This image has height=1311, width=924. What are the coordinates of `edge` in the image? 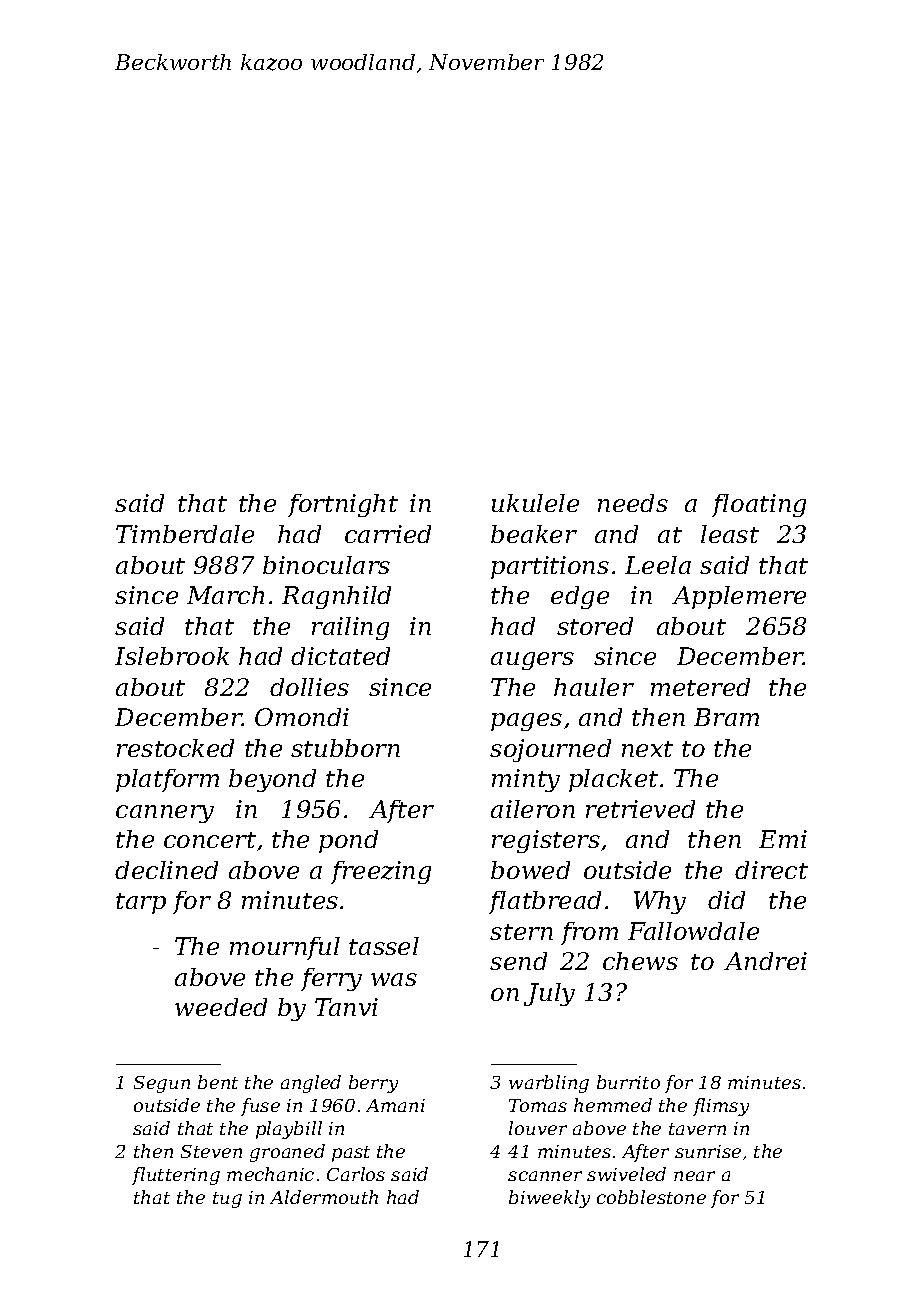 It's located at (580, 597).
